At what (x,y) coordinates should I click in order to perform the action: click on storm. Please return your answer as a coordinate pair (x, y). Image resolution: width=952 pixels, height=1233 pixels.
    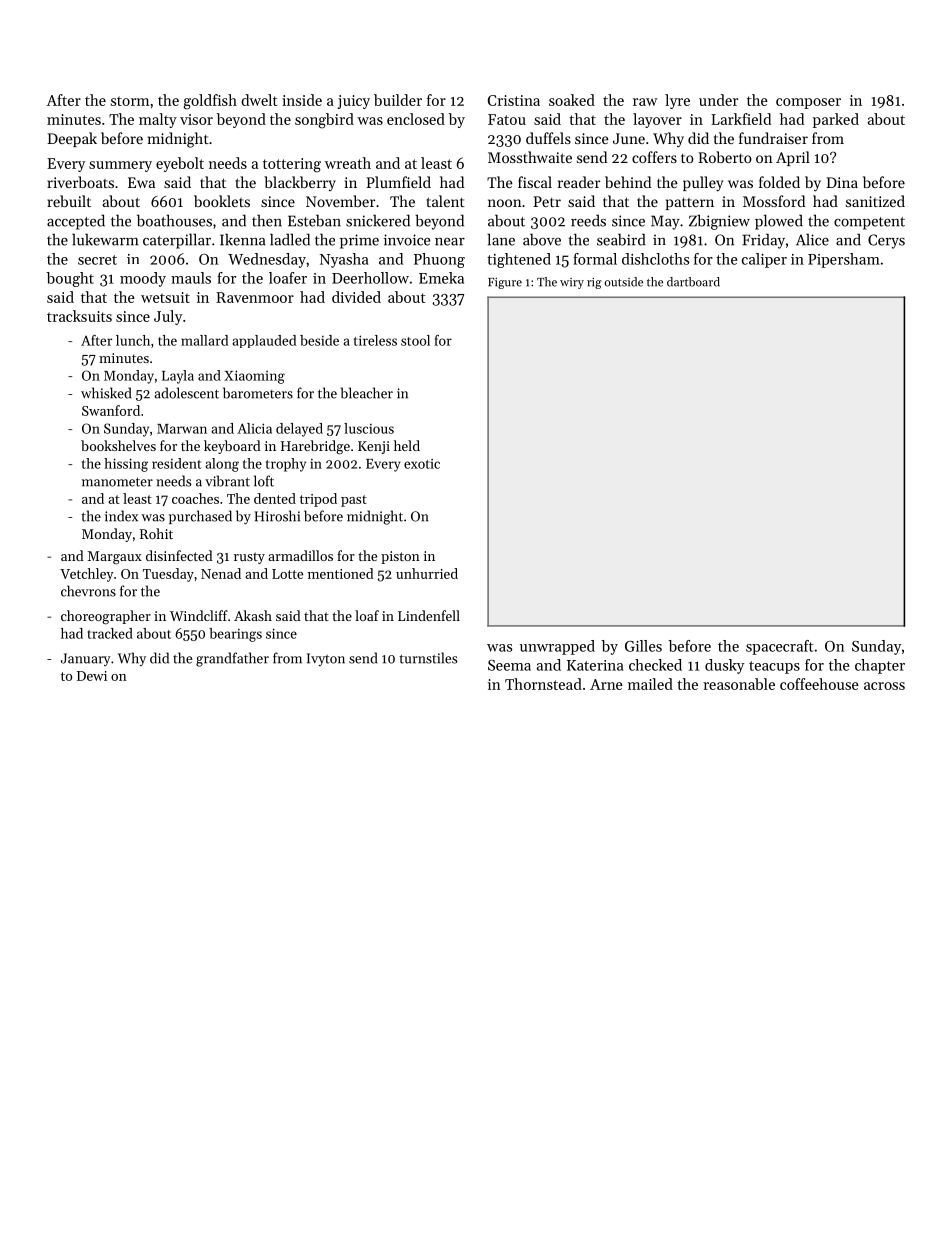
    Looking at the image, I should click on (130, 101).
